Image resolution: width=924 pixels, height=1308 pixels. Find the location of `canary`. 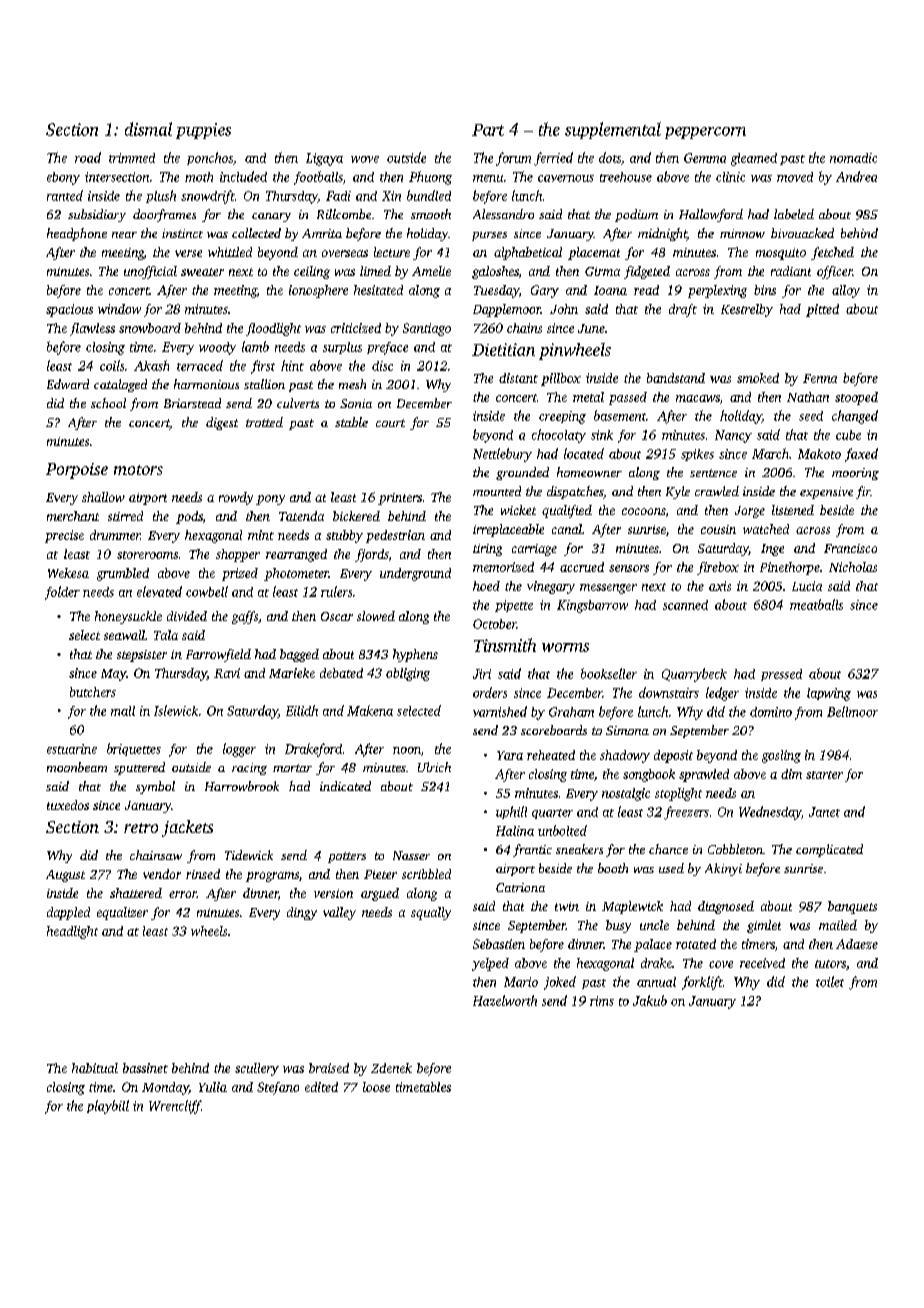

canary is located at coordinates (271, 217).
